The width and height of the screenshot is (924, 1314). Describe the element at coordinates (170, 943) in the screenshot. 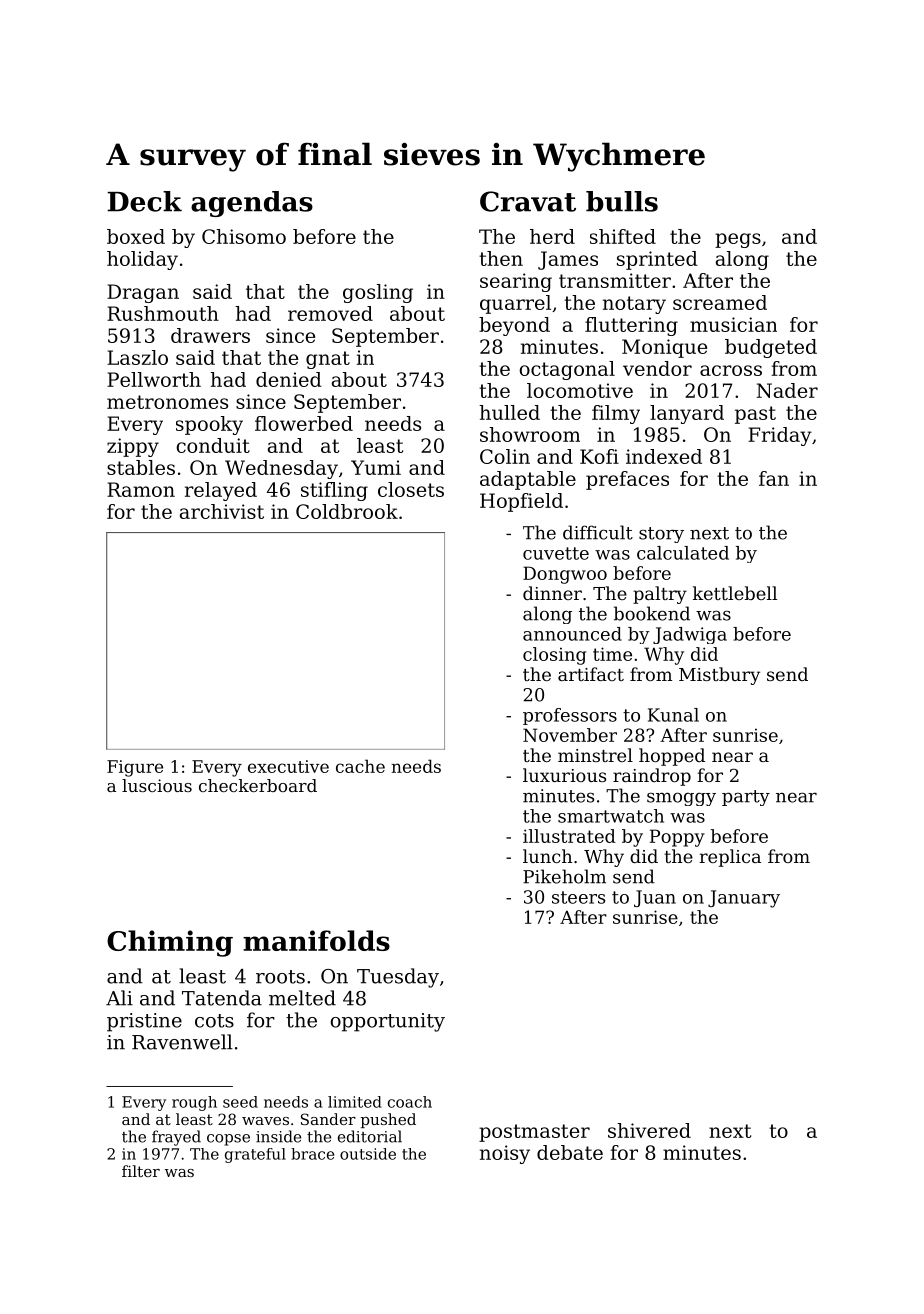

I see `Chiming` at that location.
